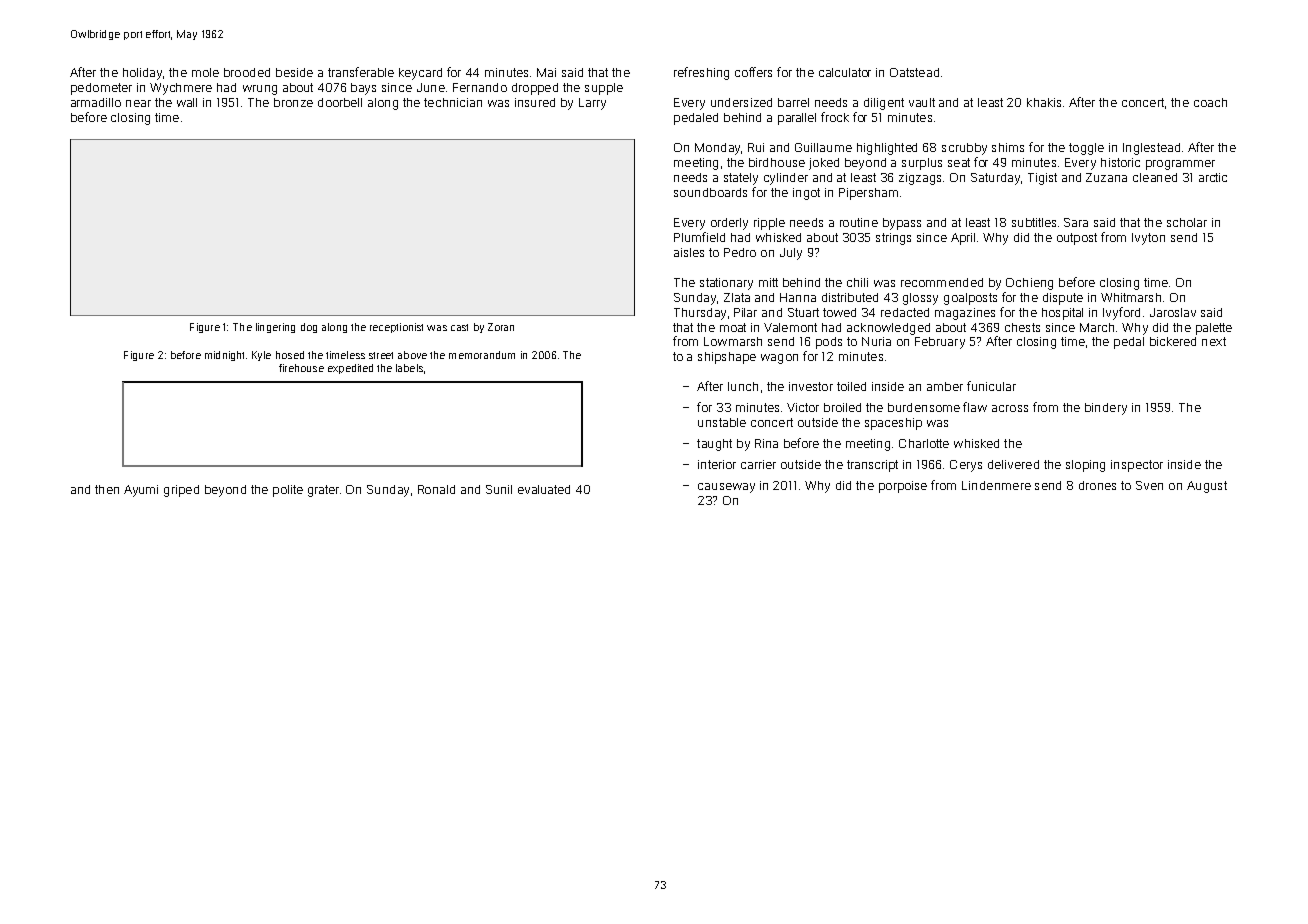  Describe the element at coordinates (779, 359) in the page. I see `wagon` at that location.
